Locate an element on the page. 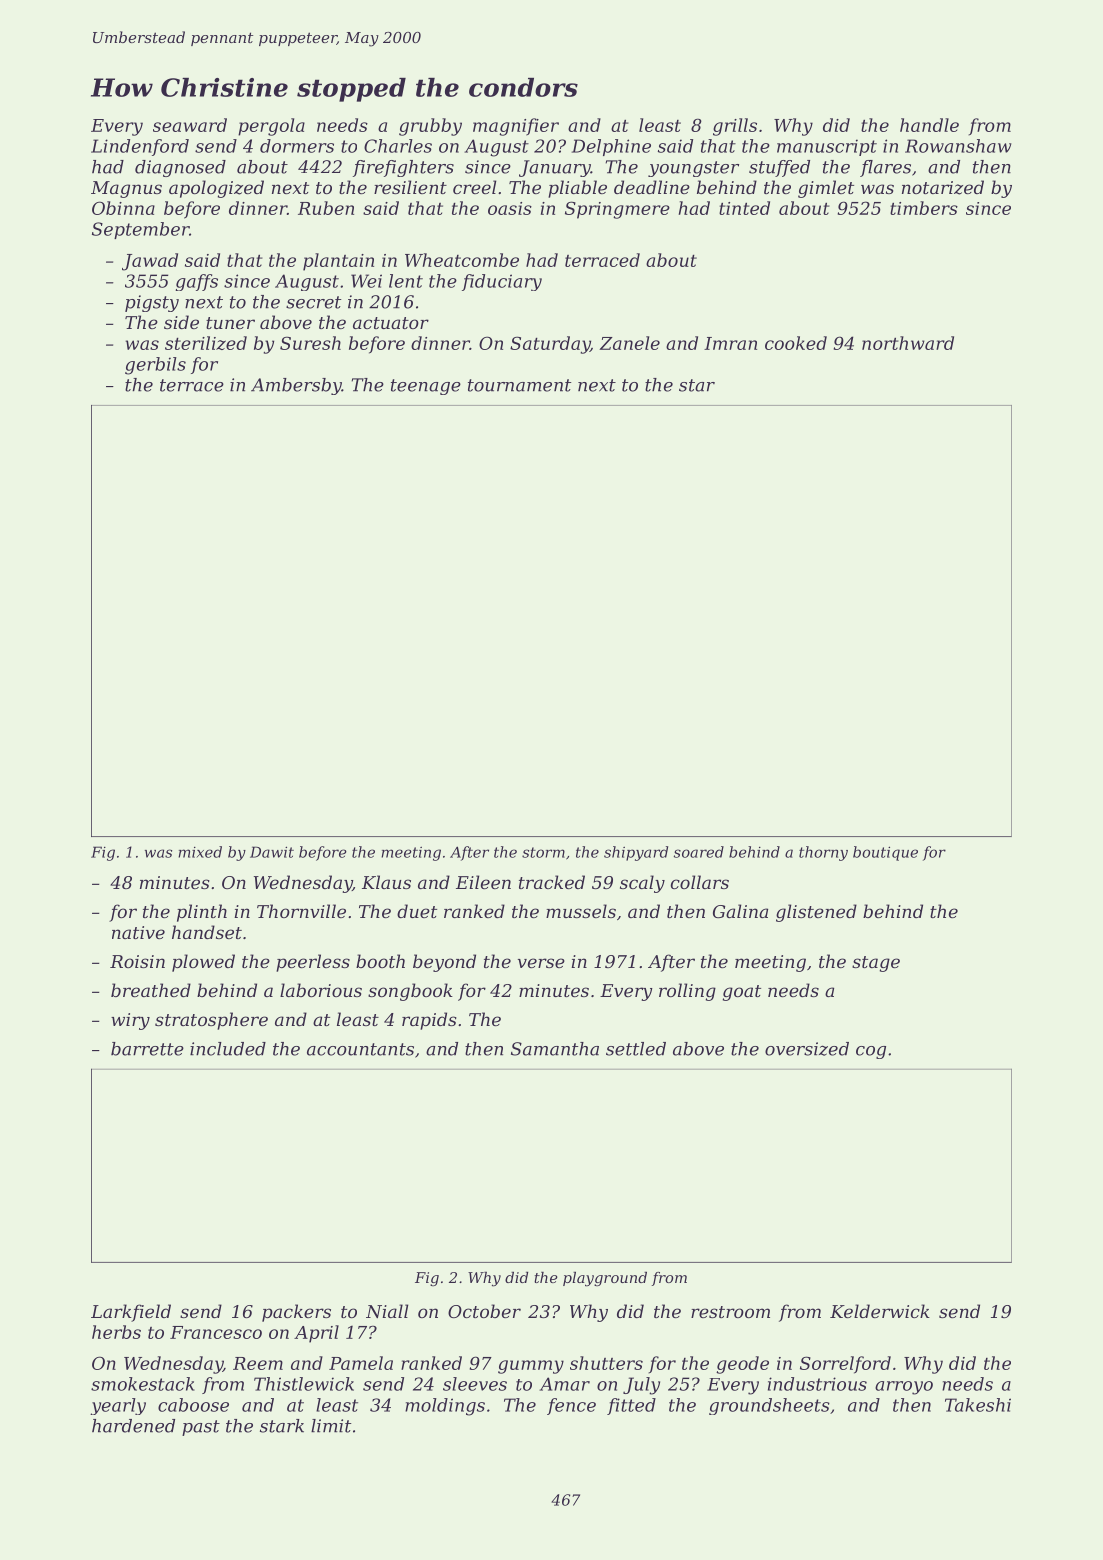  Ambersby is located at coordinates (296, 386).
